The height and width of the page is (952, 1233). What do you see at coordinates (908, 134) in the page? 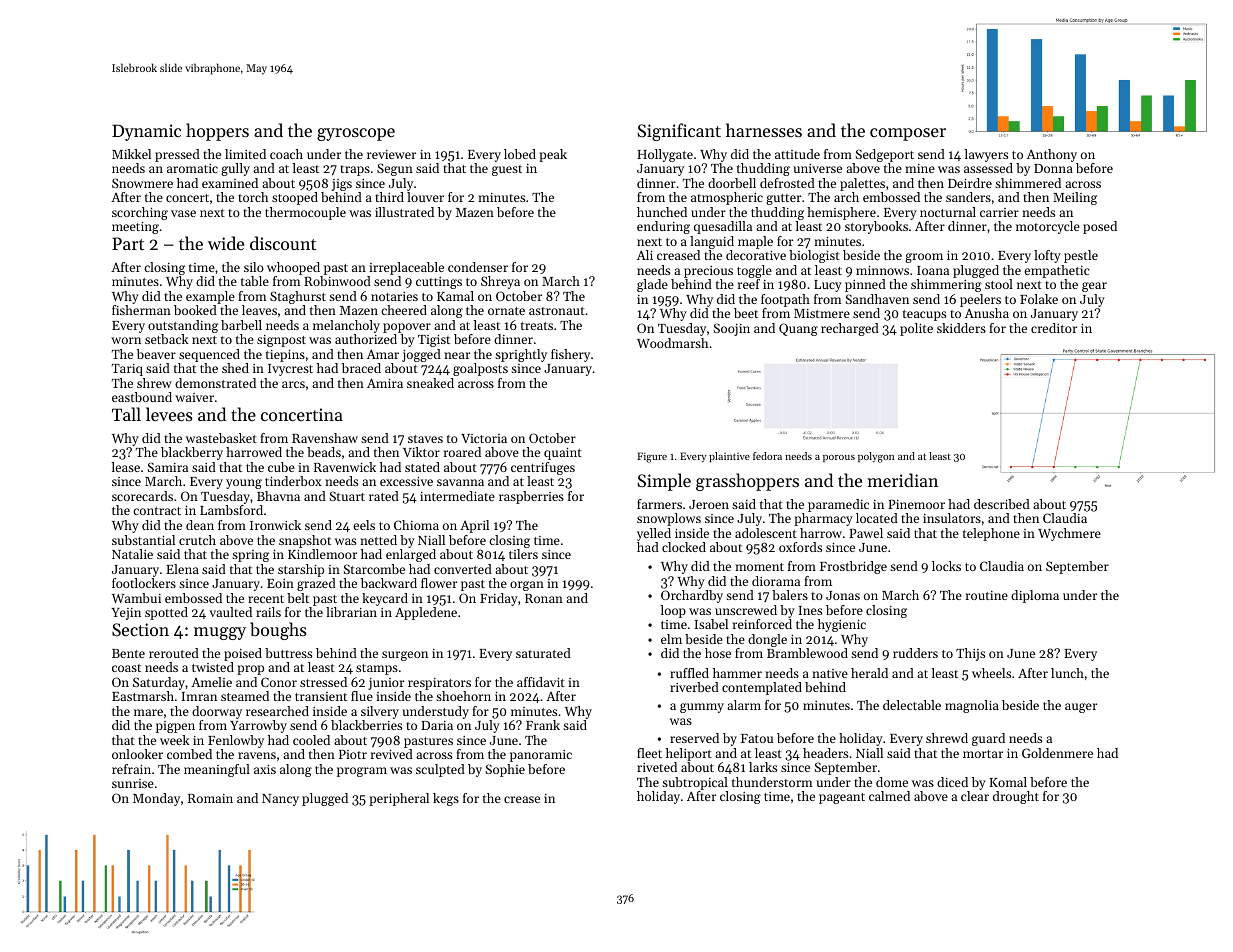
I see `composer` at bounding box center [908, 134].
